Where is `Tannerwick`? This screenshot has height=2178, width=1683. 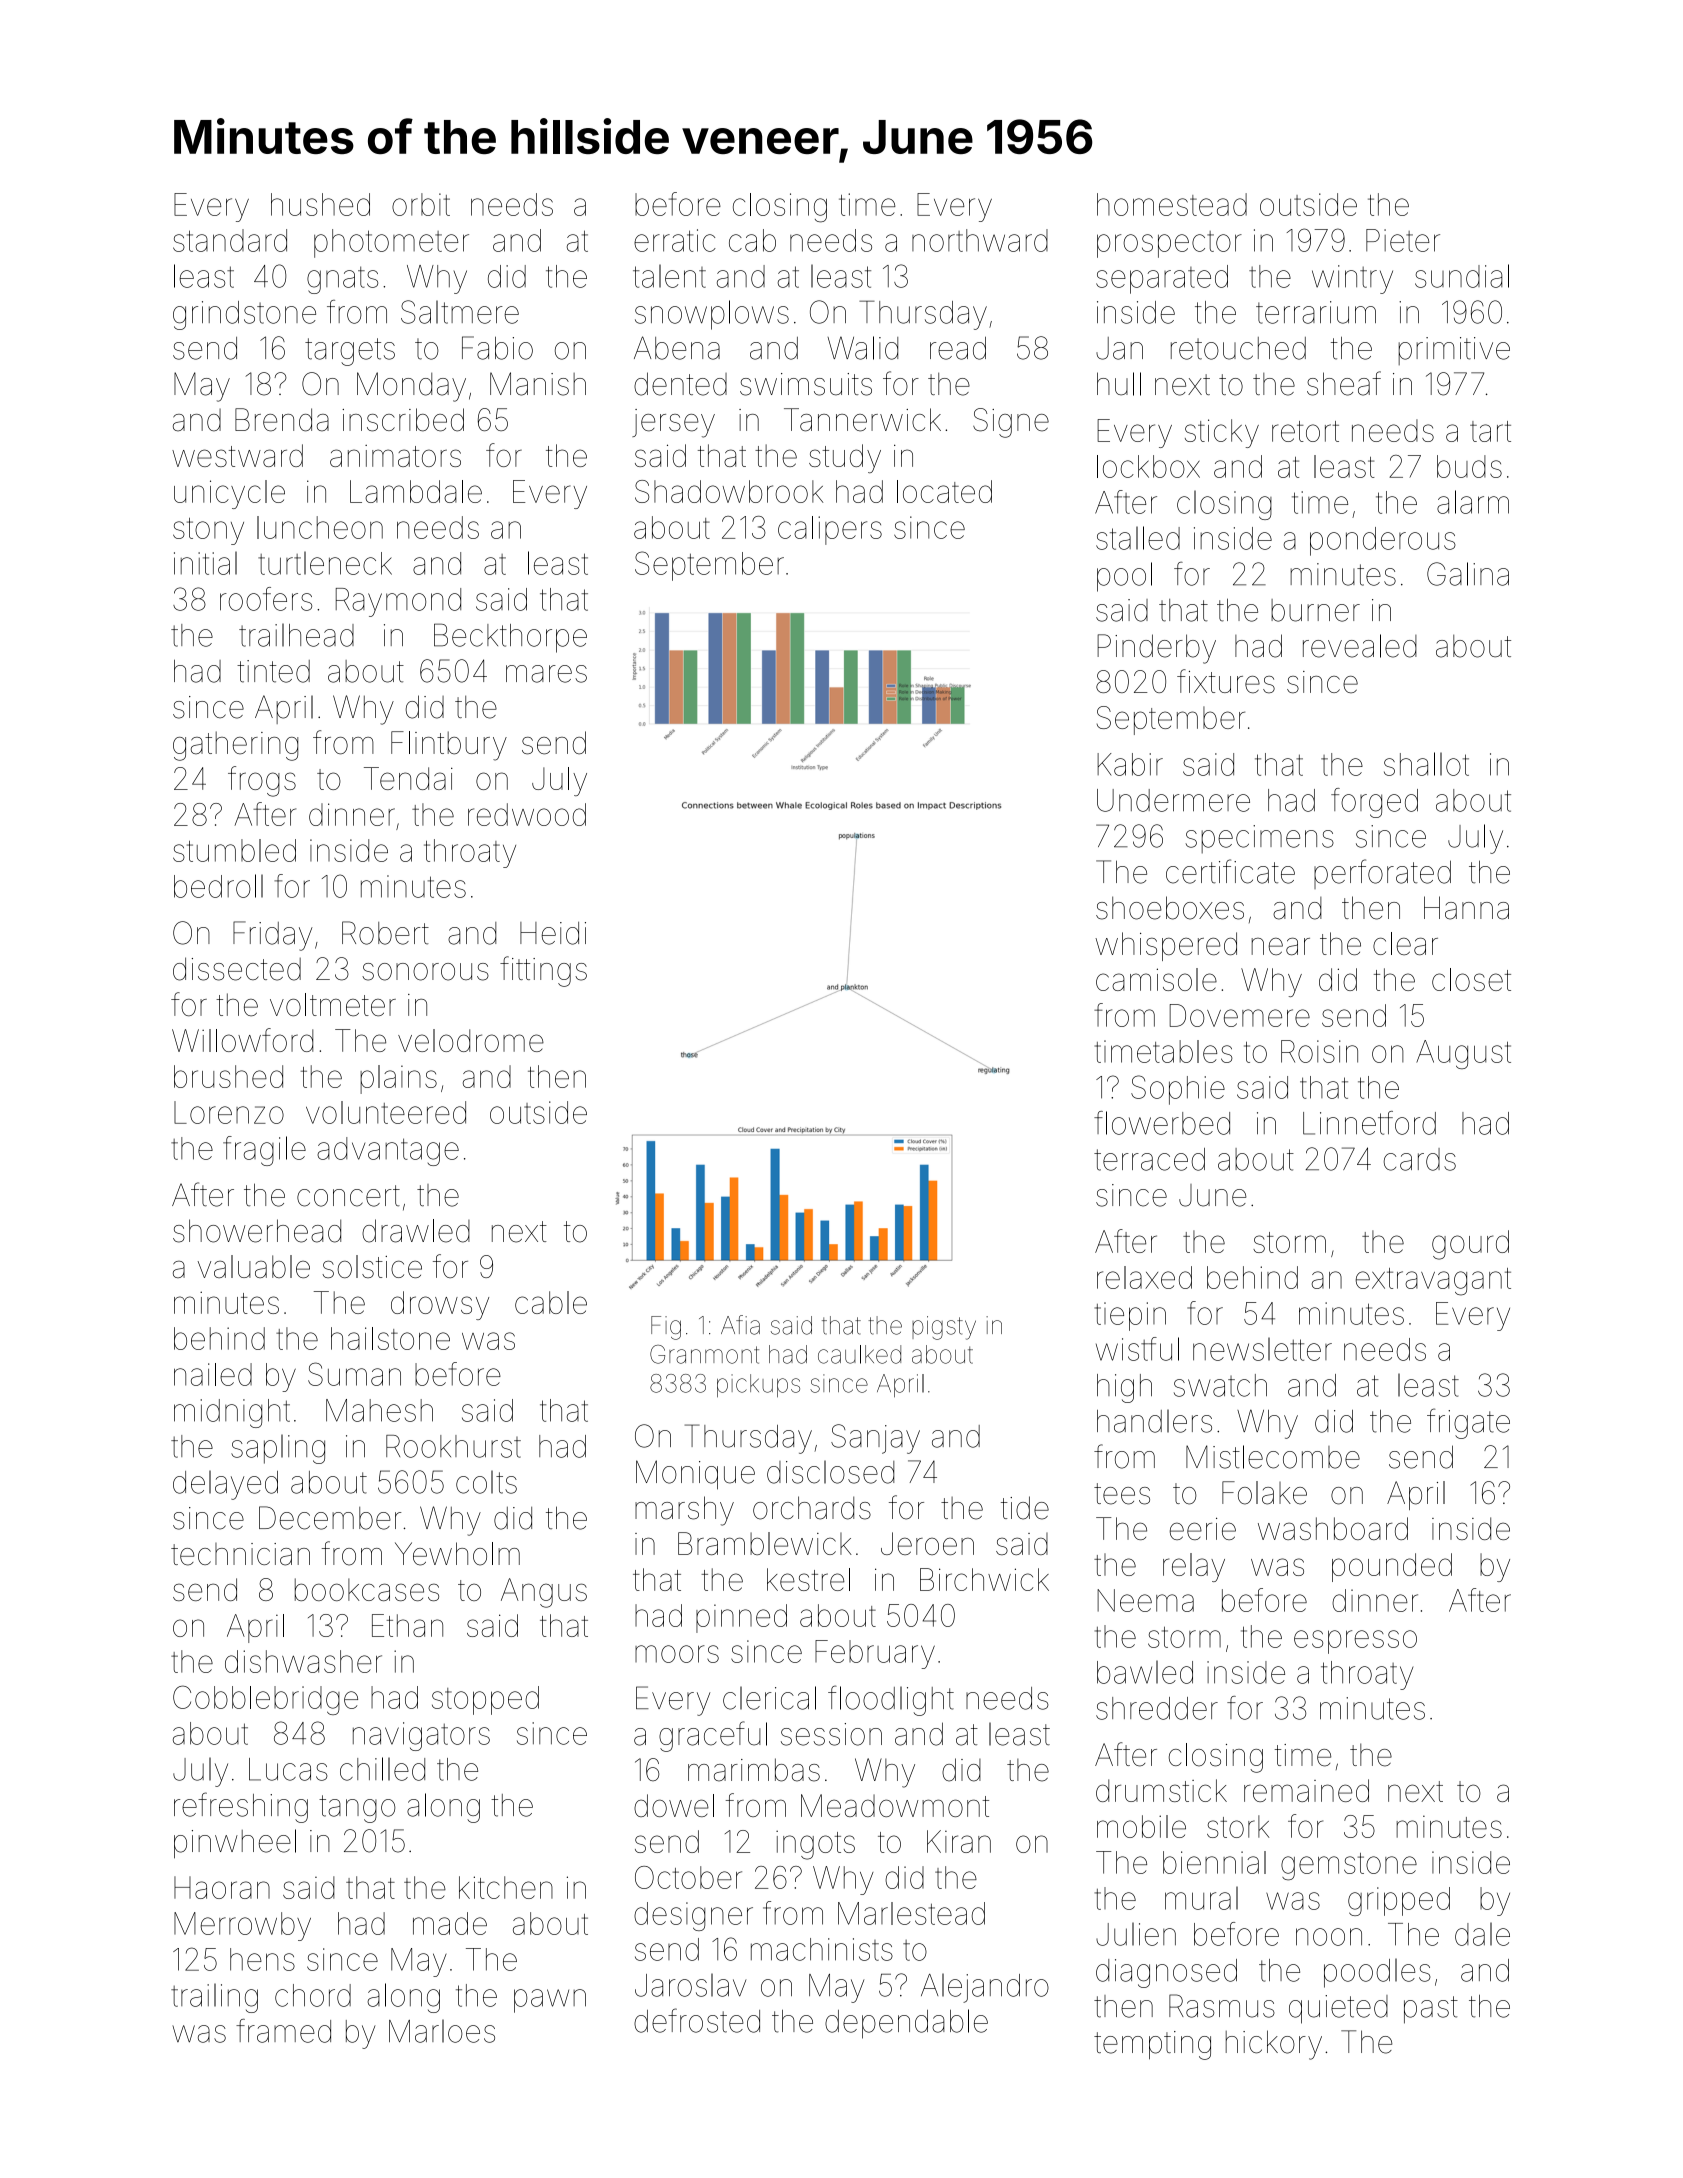
Tannerwick is located at coordinates (862, 420).
